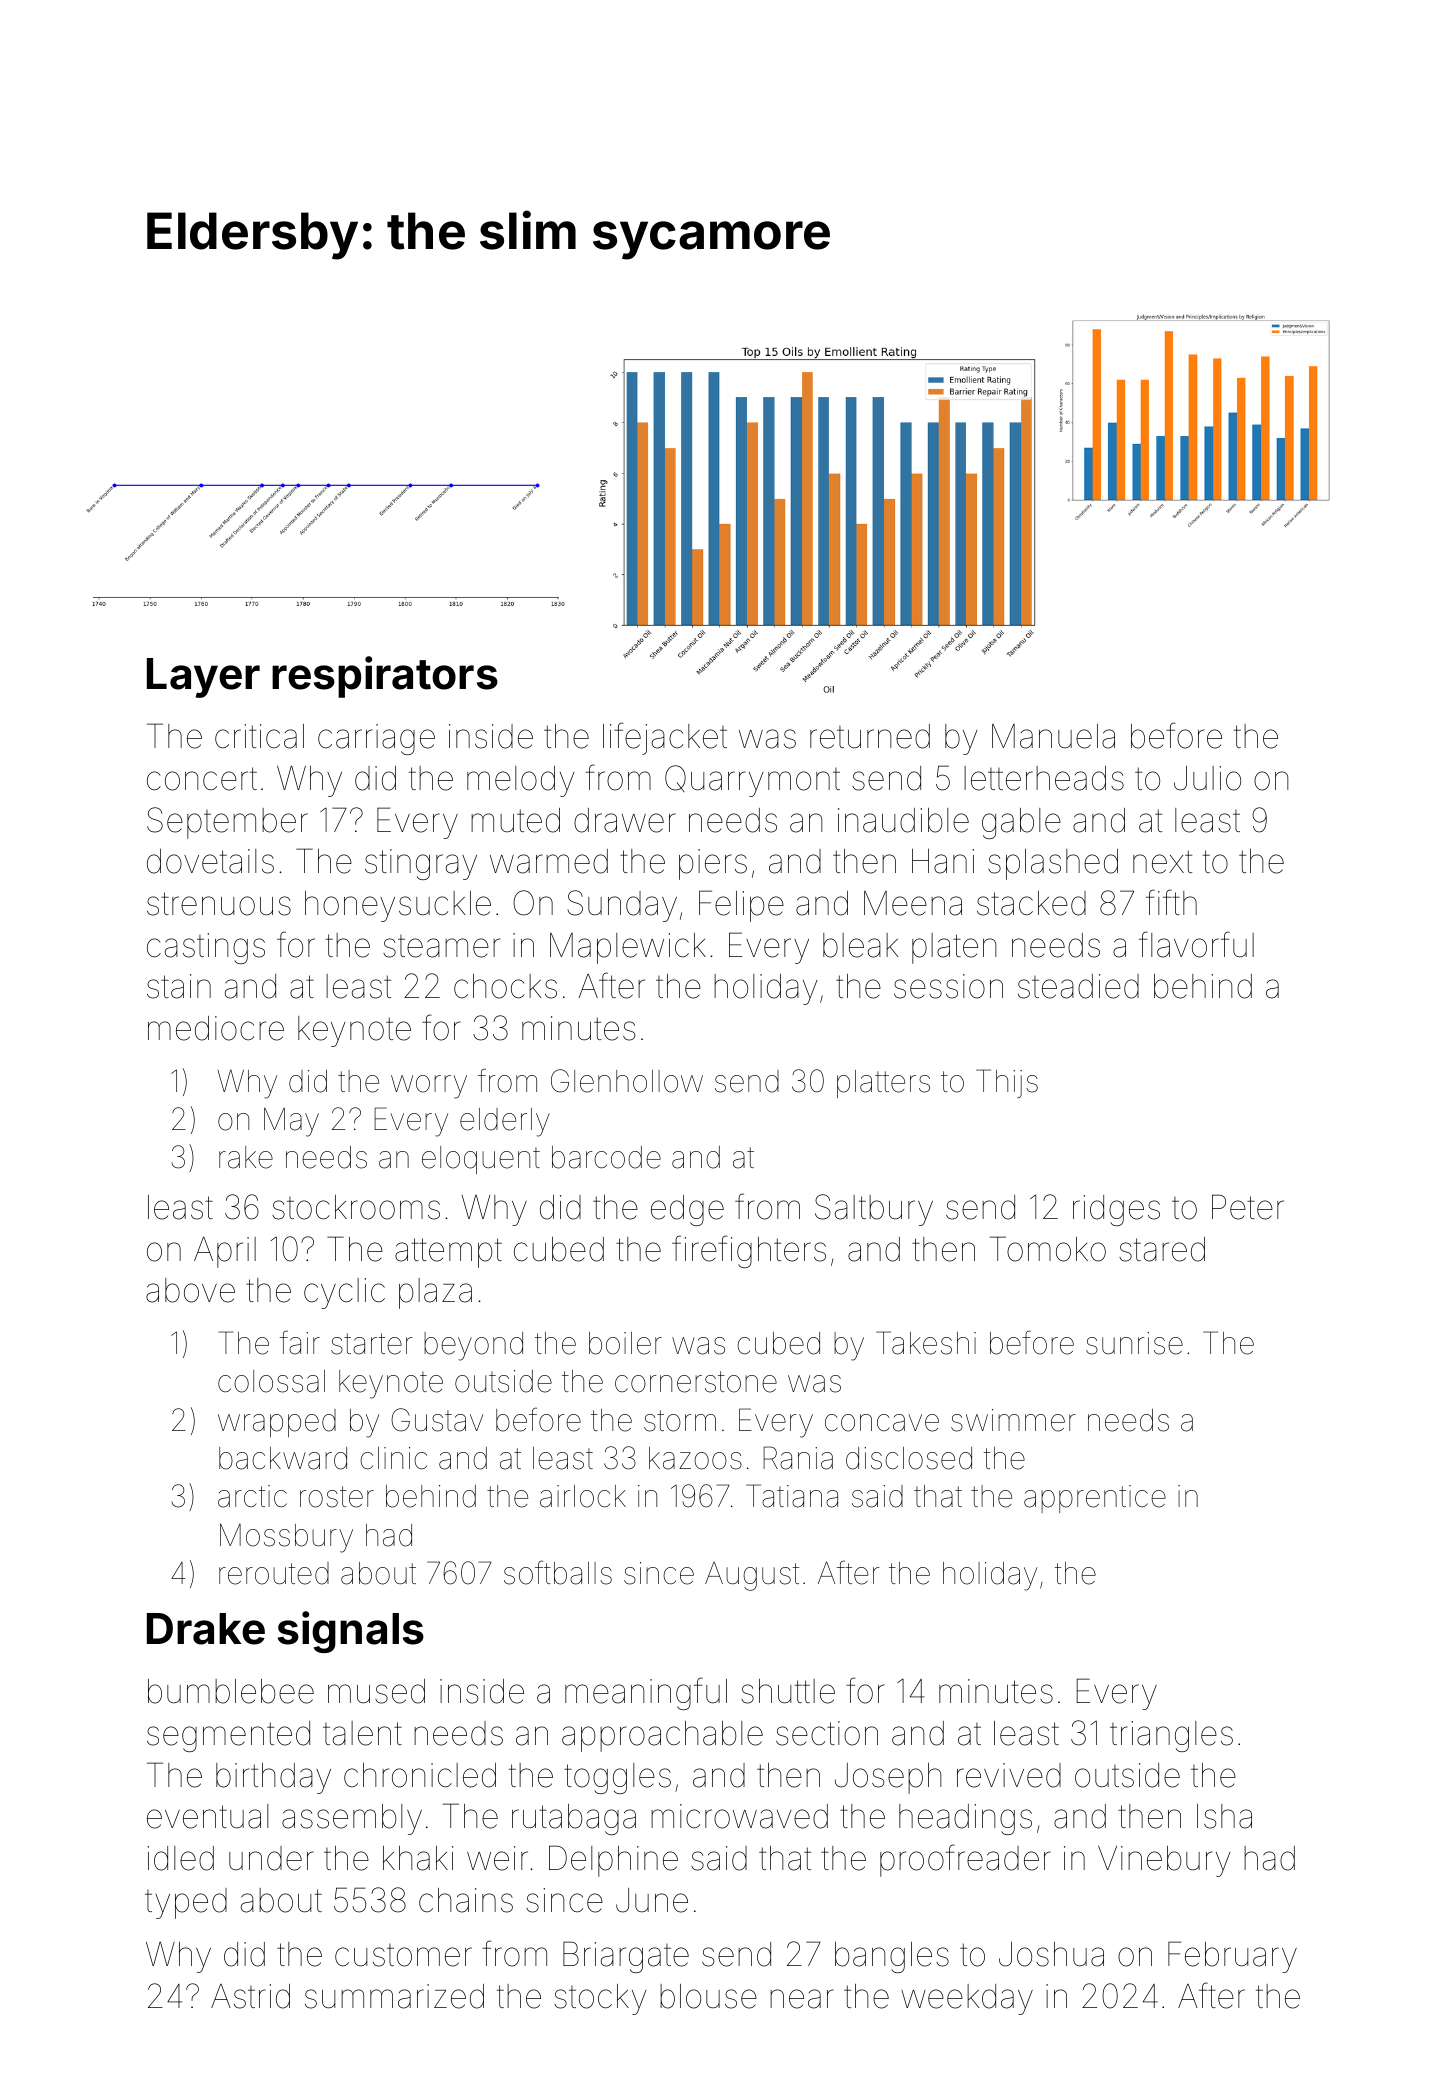  What do you see at coordinates (954, 948) in the screenshot?
I see `platen` at bounding box center [954, 948].
